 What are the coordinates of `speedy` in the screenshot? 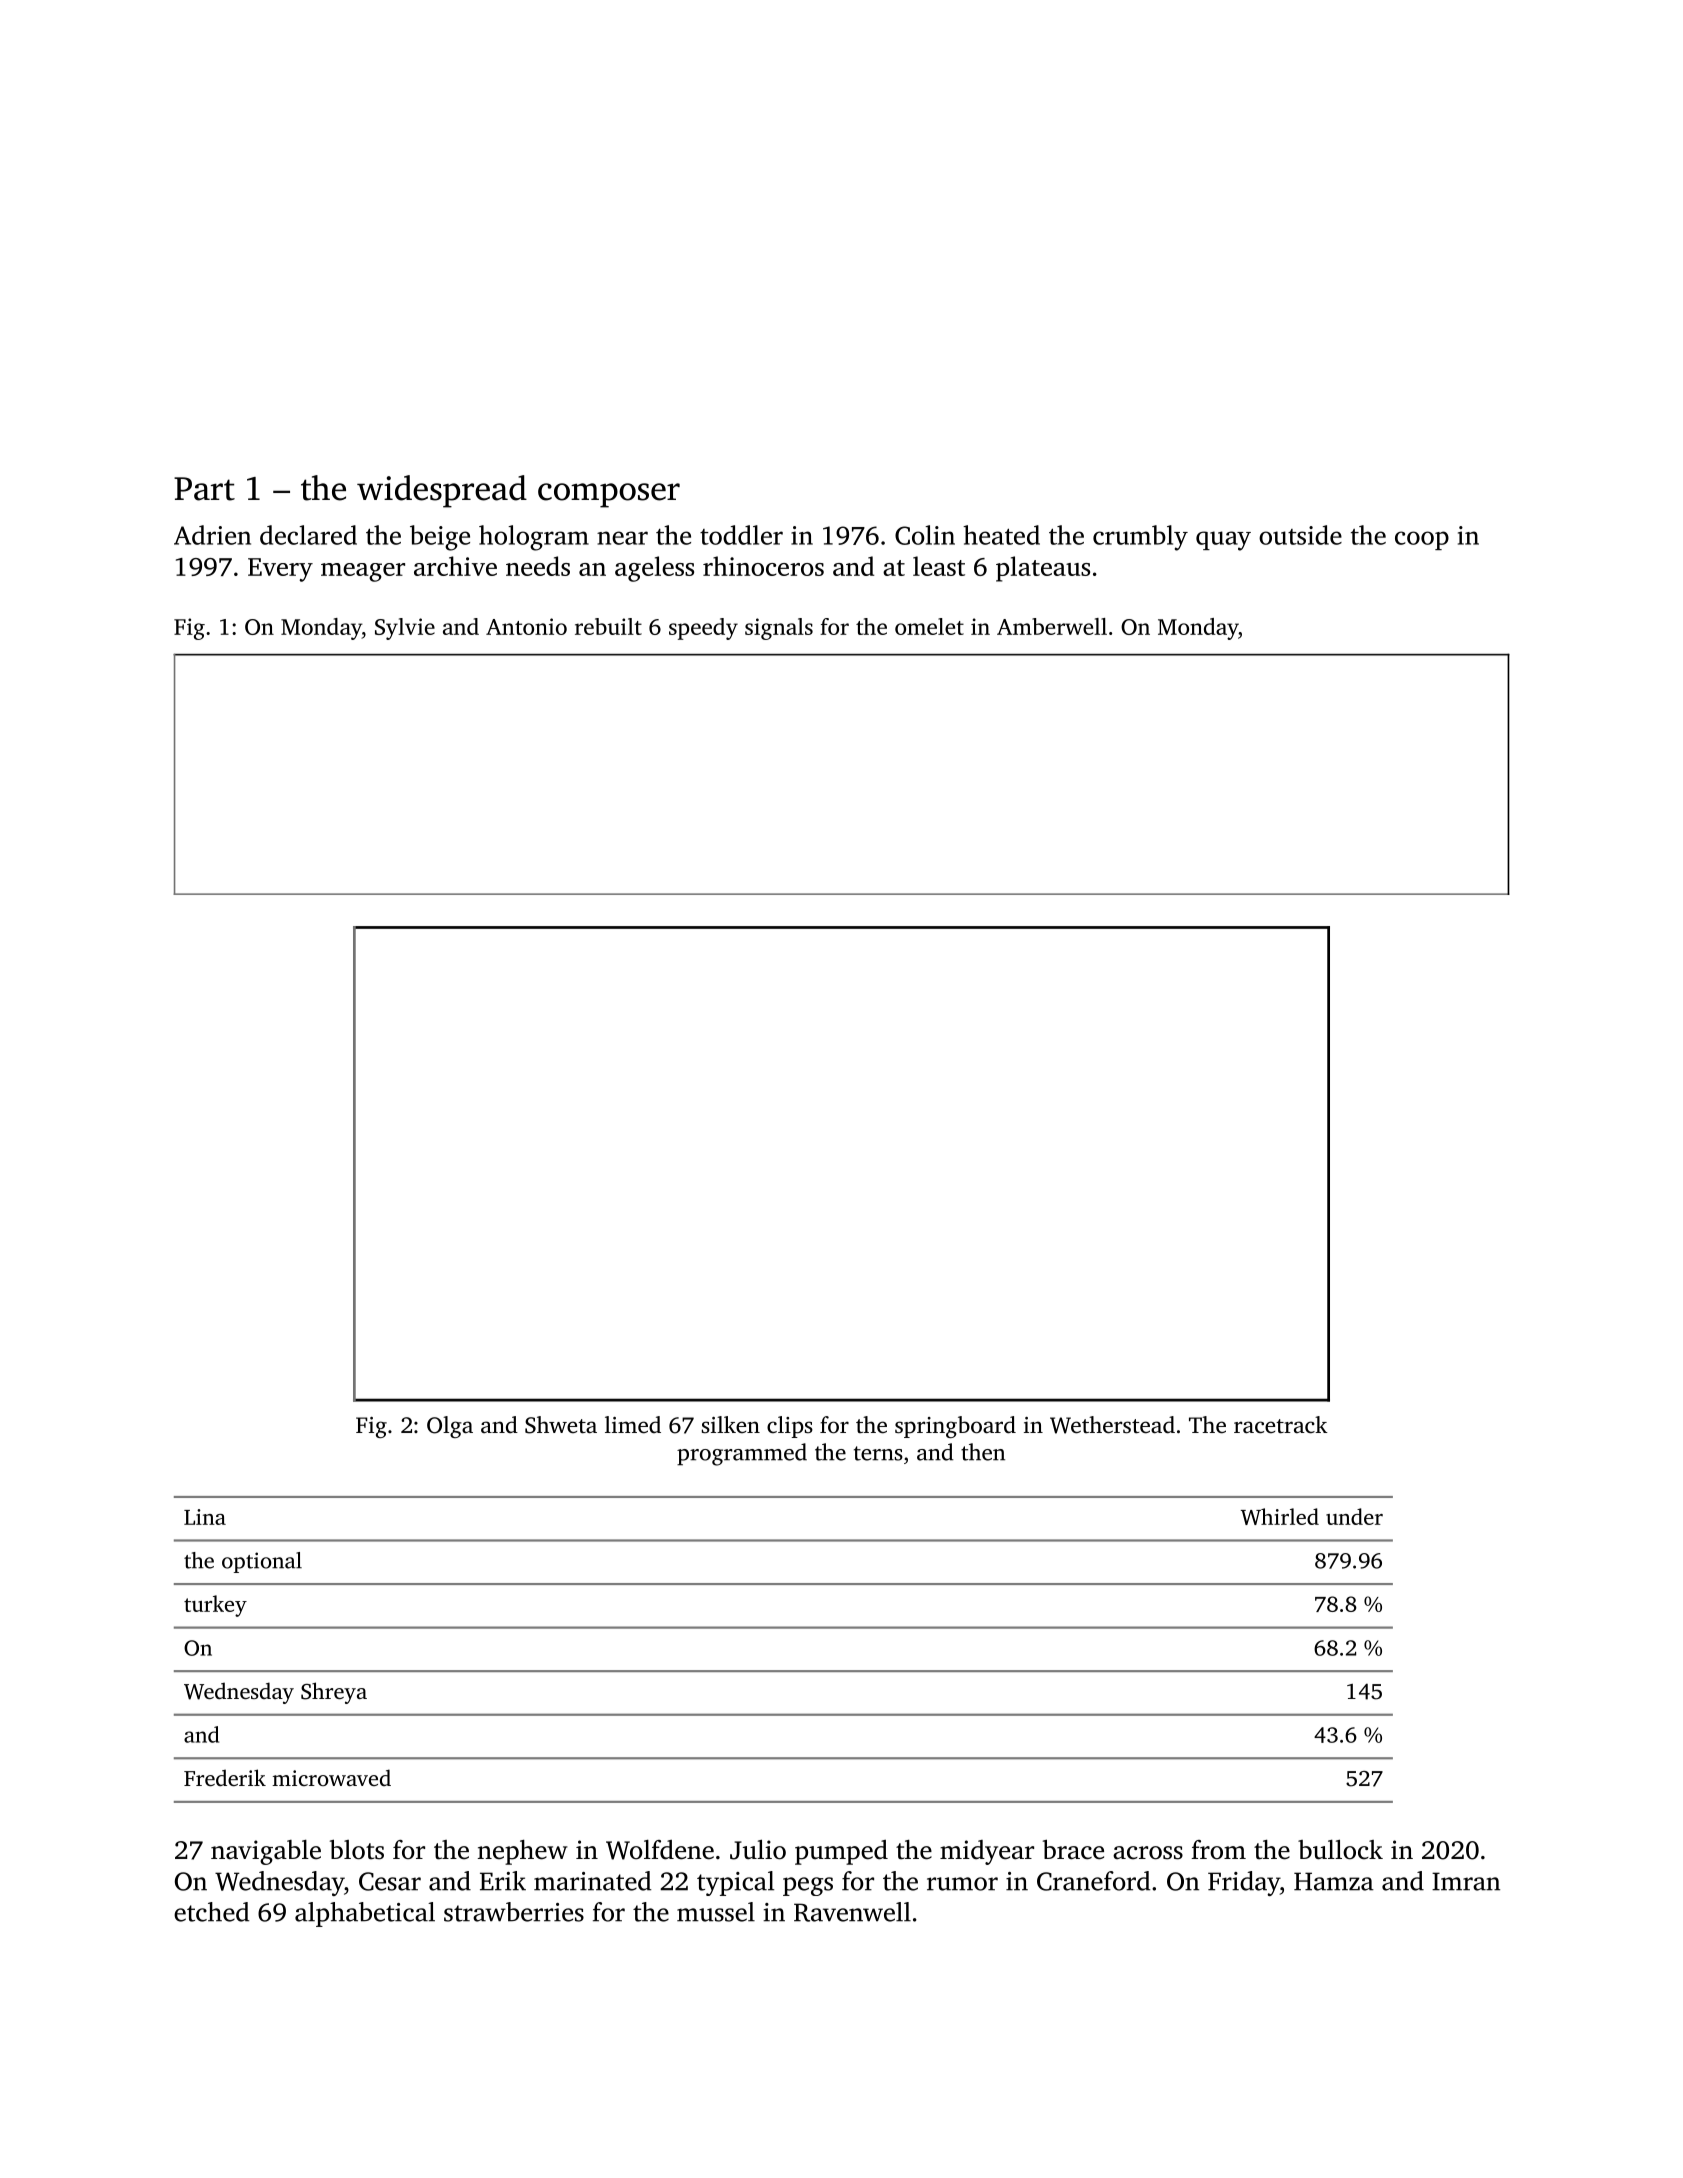 It's located at (703, 629).
